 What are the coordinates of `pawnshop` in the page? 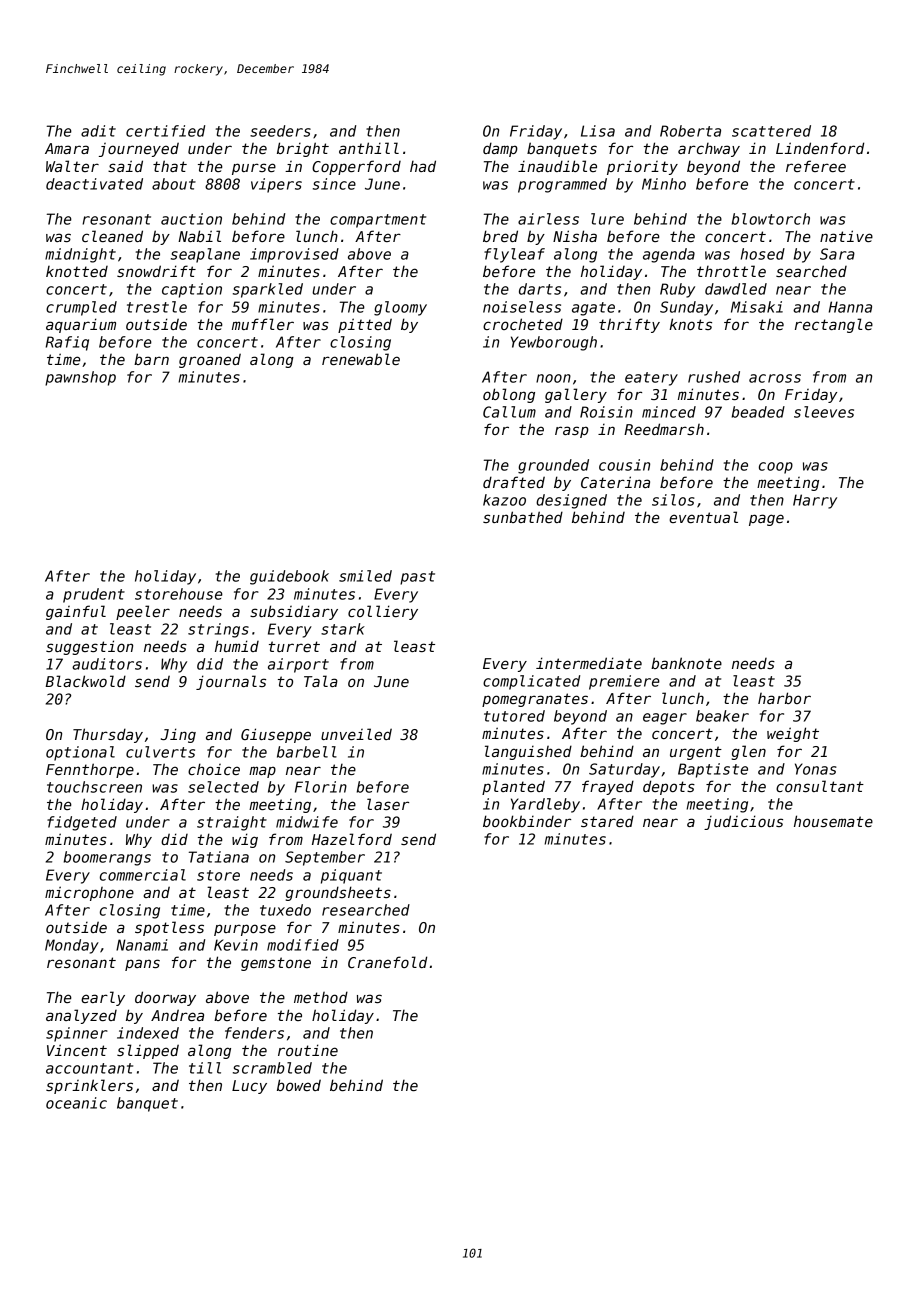 It's located at (80, 378).
